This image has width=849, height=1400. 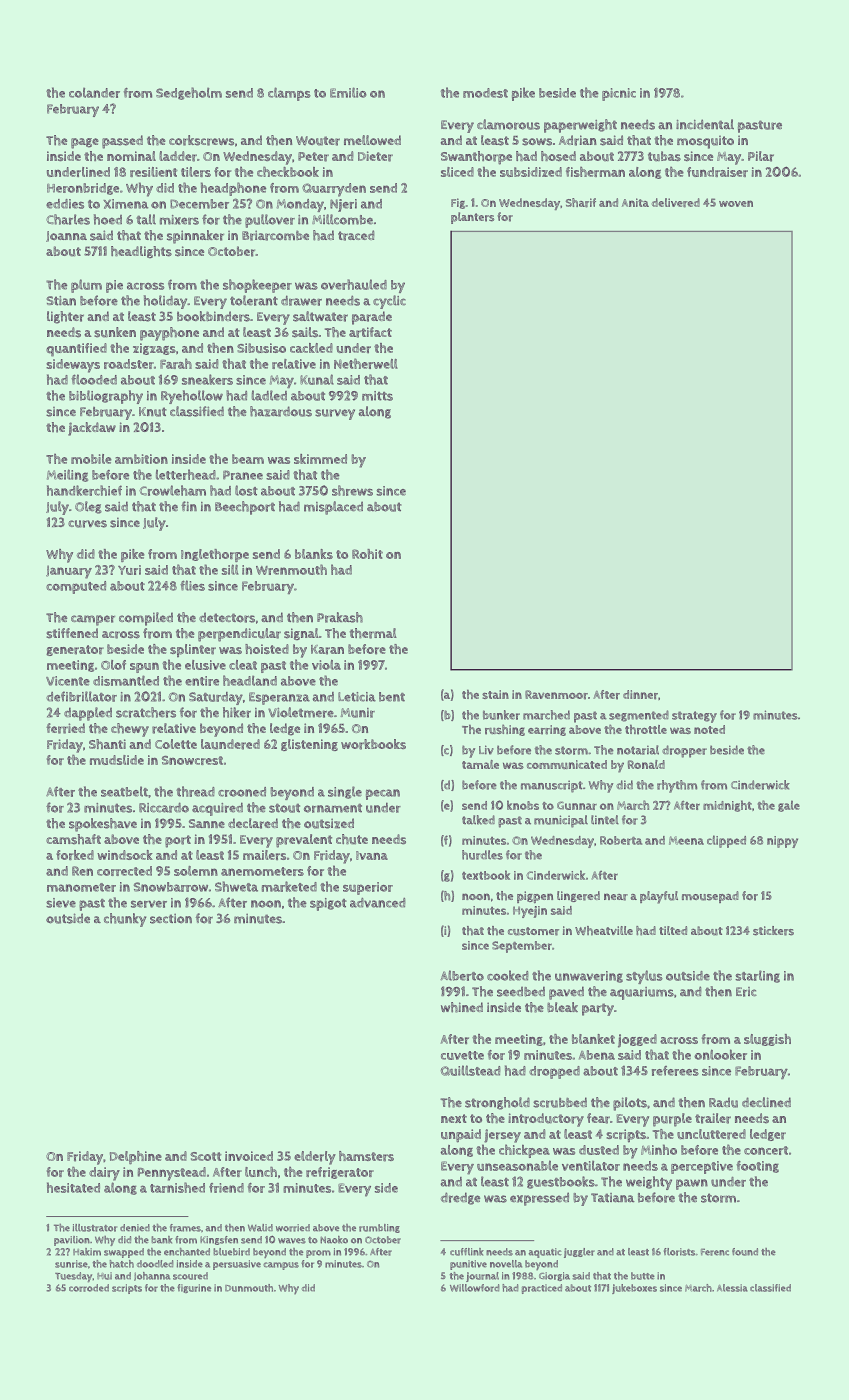 What do you see at coordinates (619, 94) in the image?
I see `picnic` at bounding box center [619, 94].
